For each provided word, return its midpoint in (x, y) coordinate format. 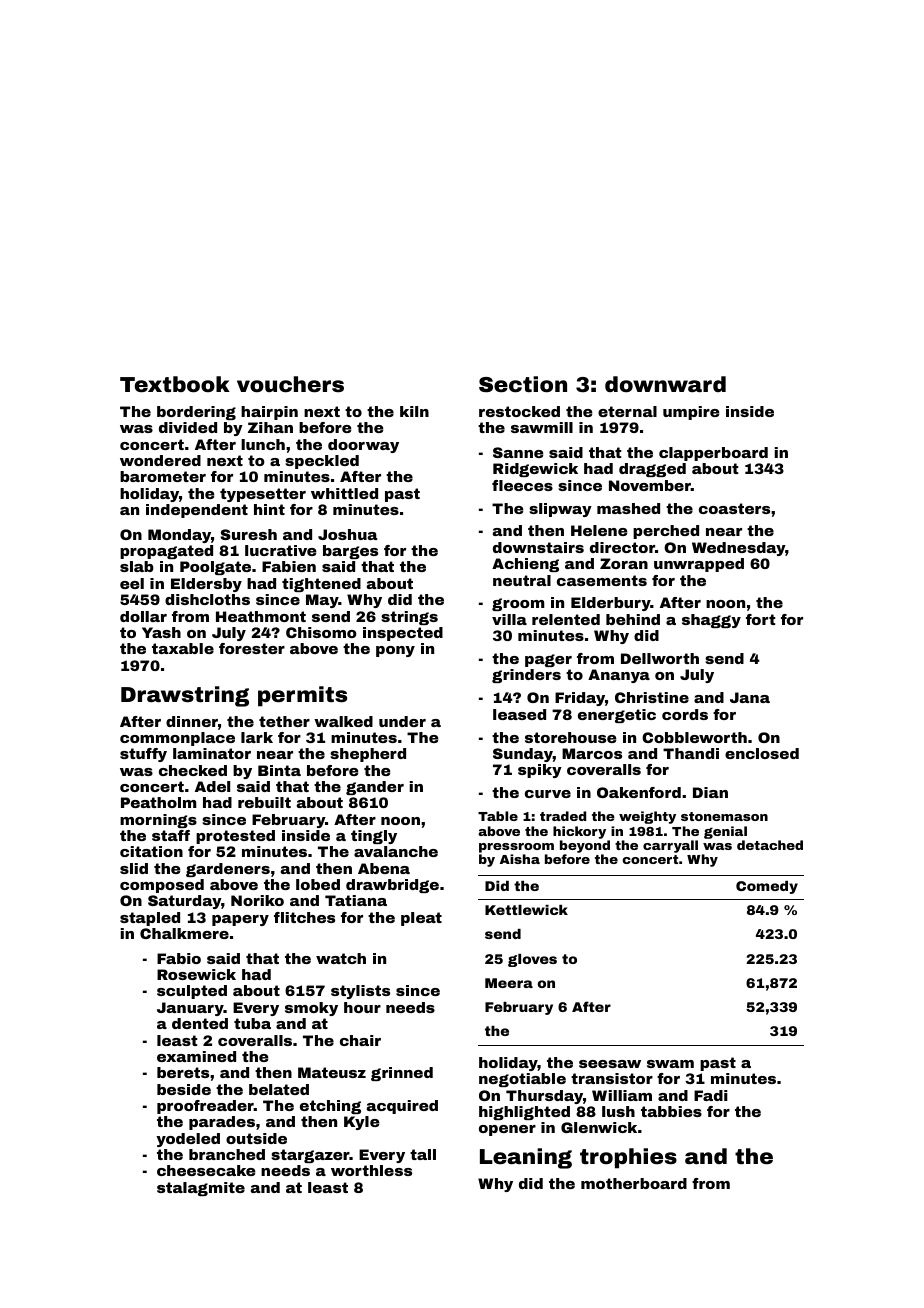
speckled (322, 462)
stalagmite (201, 1189)
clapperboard (713, 454)
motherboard (634, 1183)
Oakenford (639, 792)
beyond (585, 846)
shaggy (711, 621)
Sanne (518, 452)
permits (302, 696)
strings (409, 618)
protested (235, 837)
